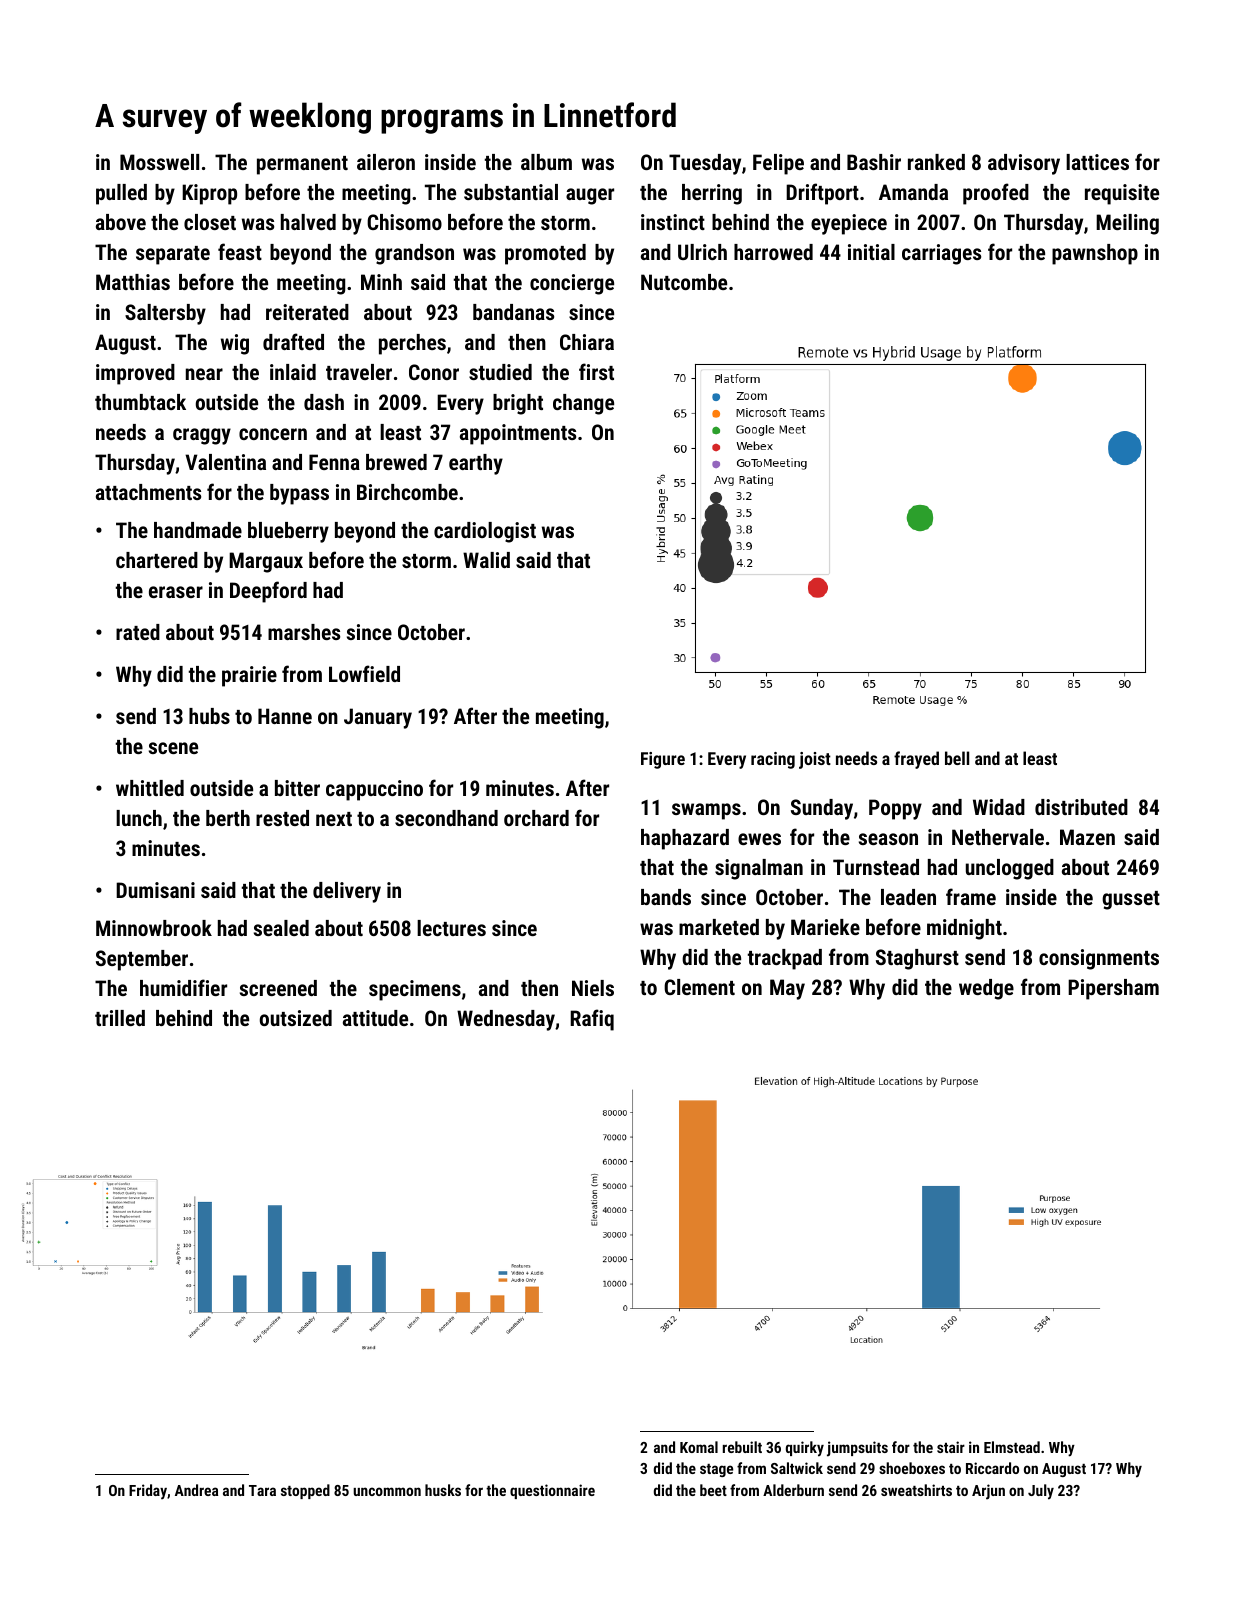 Image resolution: width=1255 pixels, height=1624 pixels. I want to click on album, so click(546, 162).
